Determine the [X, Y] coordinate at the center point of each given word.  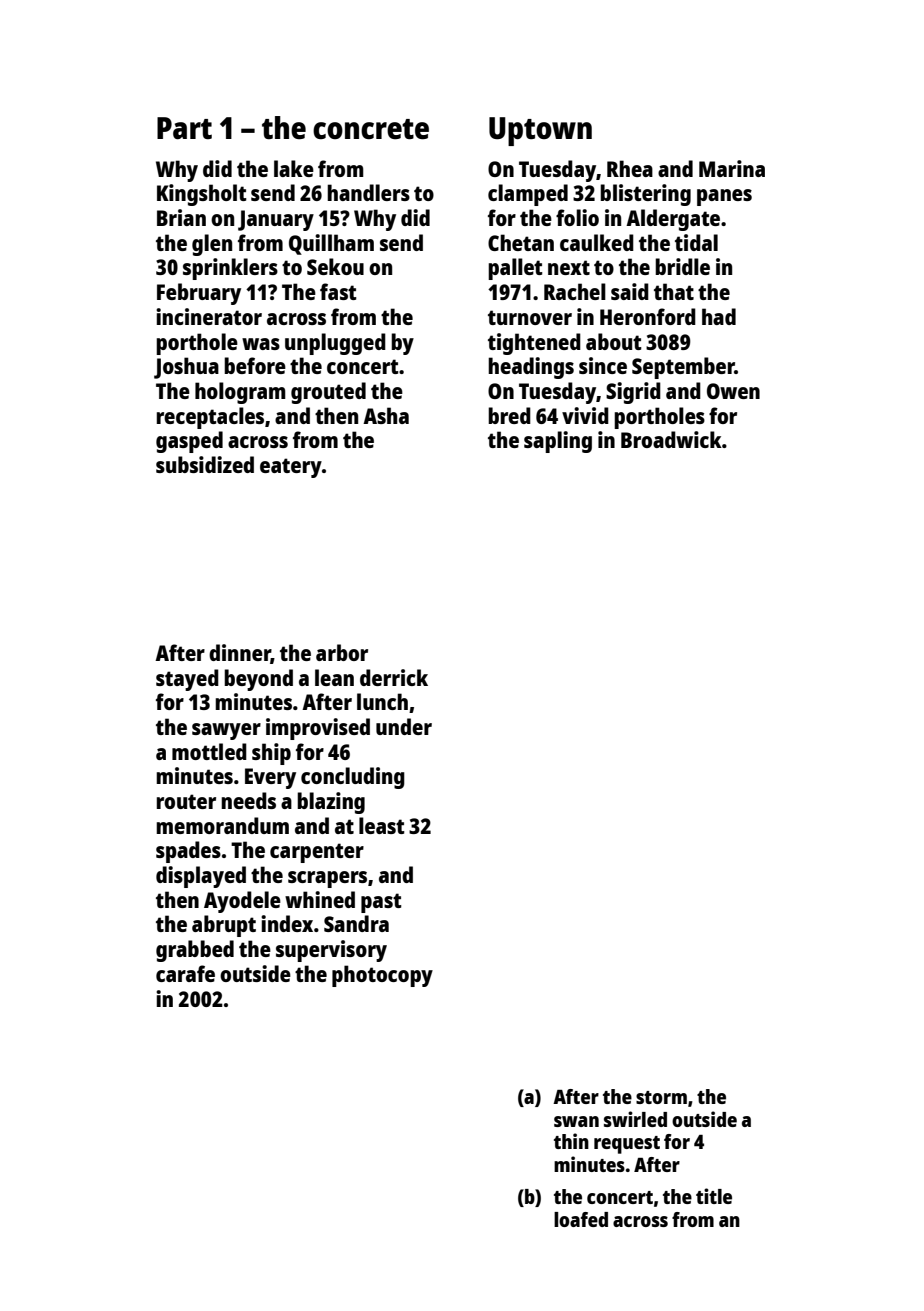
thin [571, 1141]
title [714, 1196]
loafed [581, 1219]
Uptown [540, 131]
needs [248, 800]
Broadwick [671, 439]
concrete [371, 129]
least [381, 825]
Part [184, 128]
